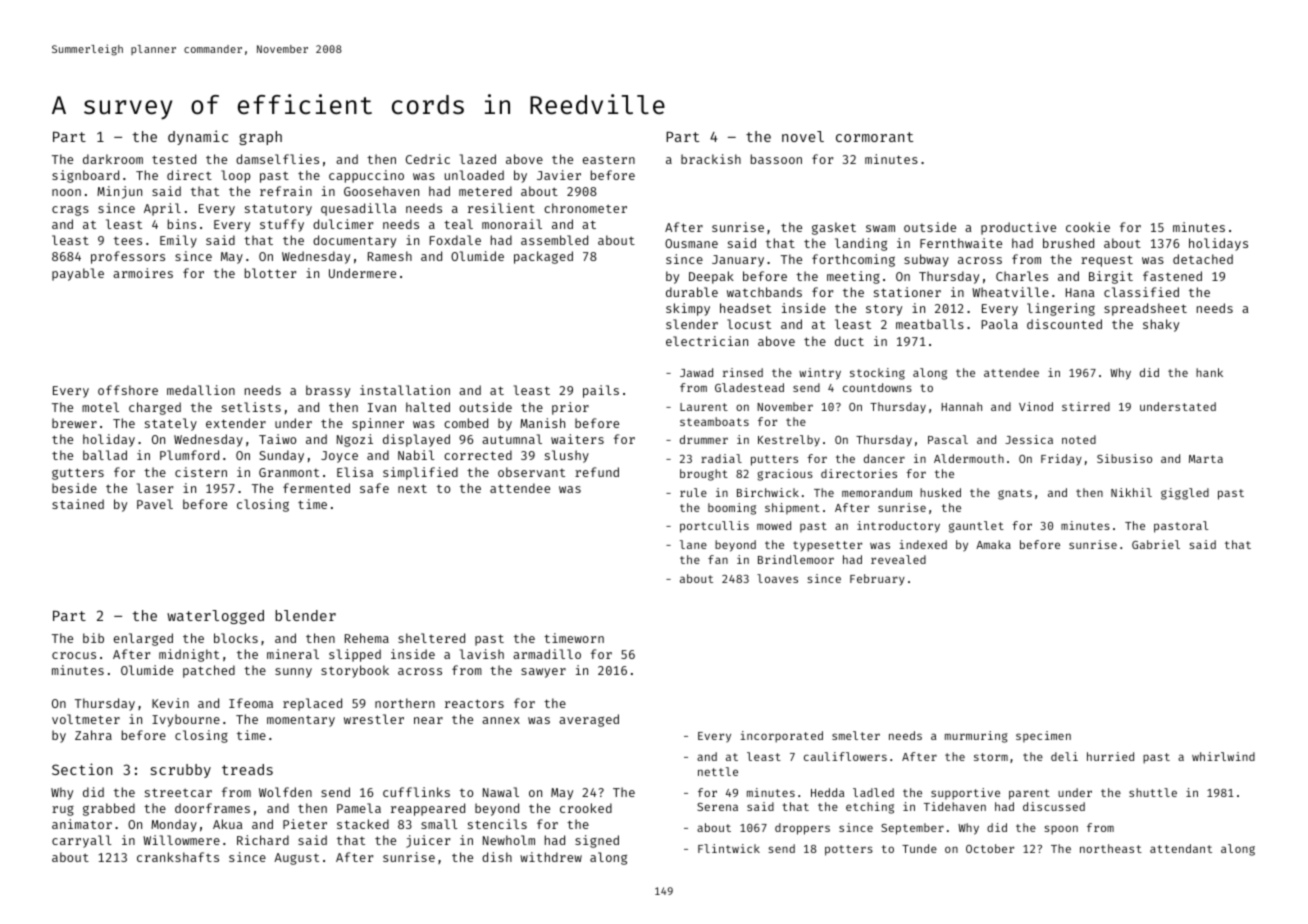 This screenshot has width=1308, height=924. I want to click on Sunday, so click(281, 456).
